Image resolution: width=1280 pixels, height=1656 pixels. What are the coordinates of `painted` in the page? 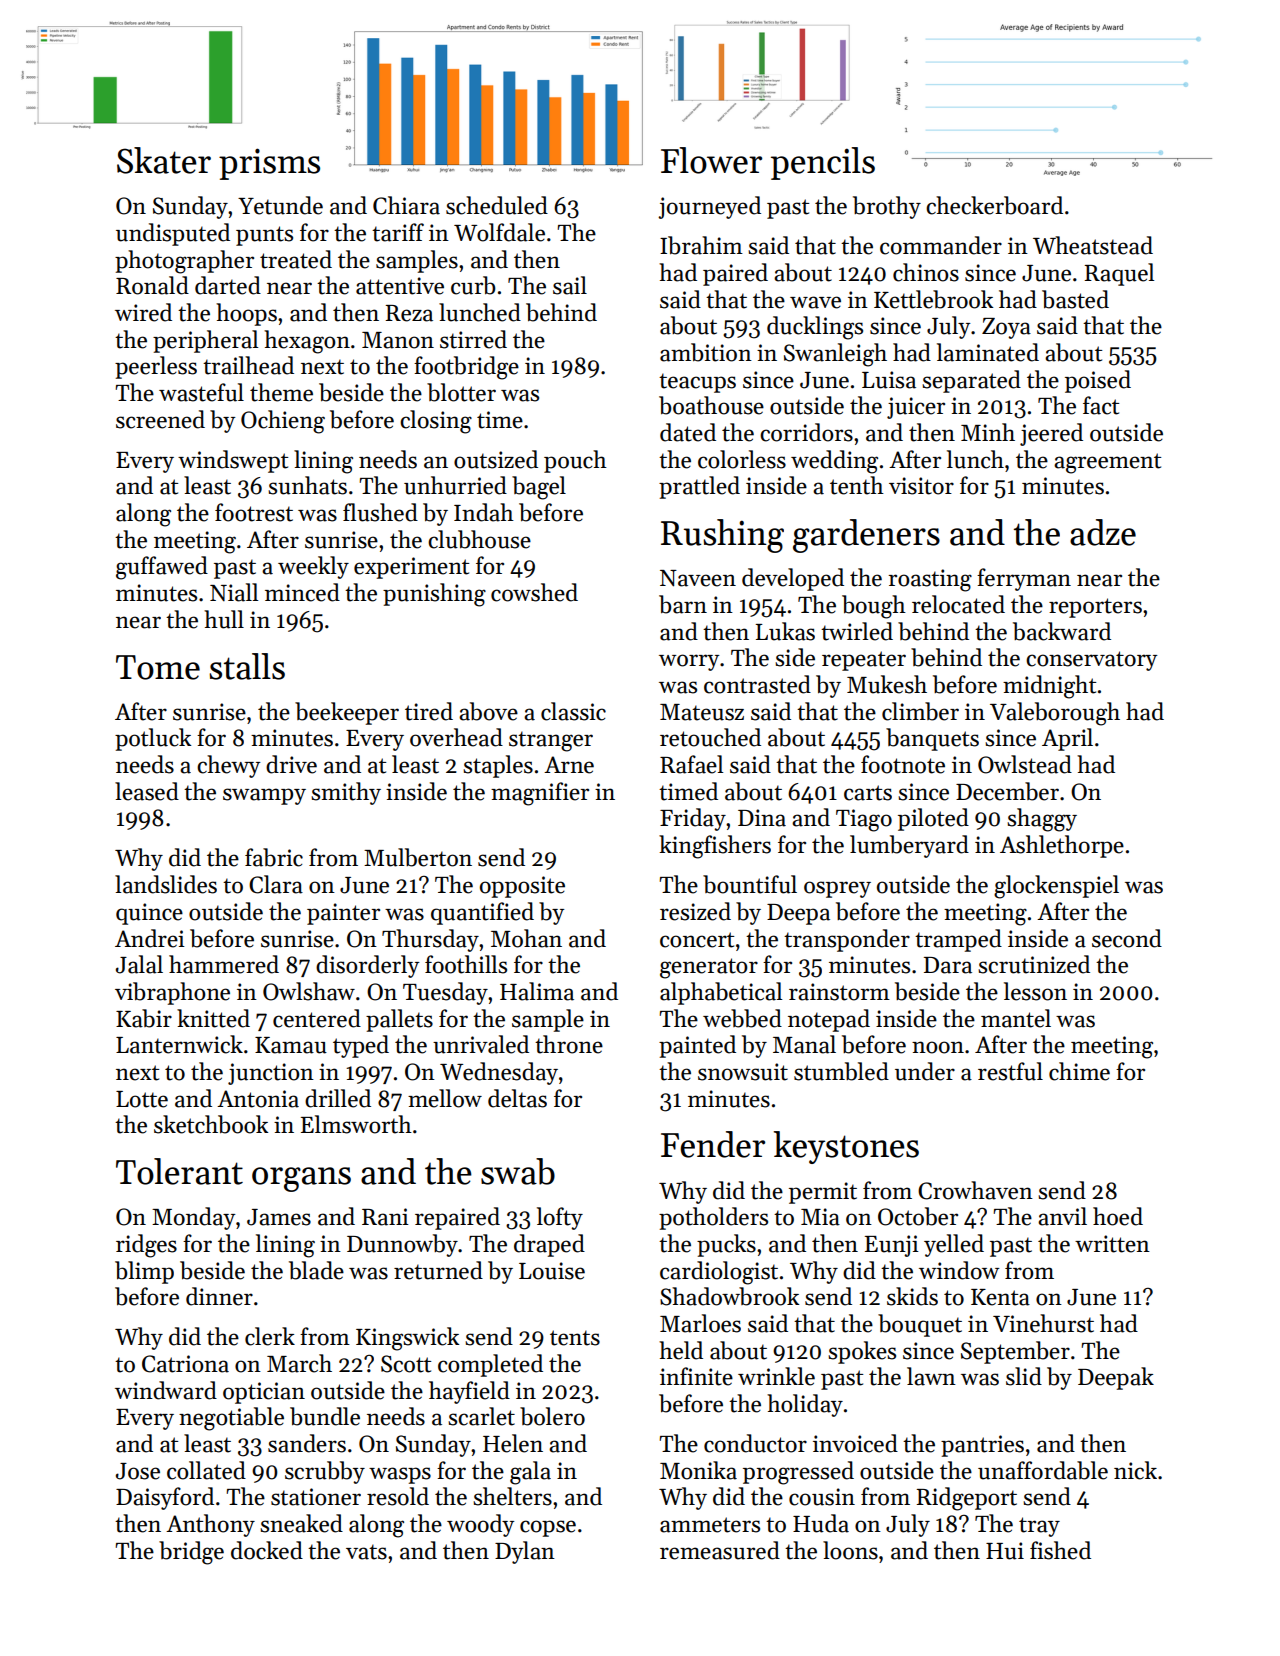 It's located at (697, 1046).
